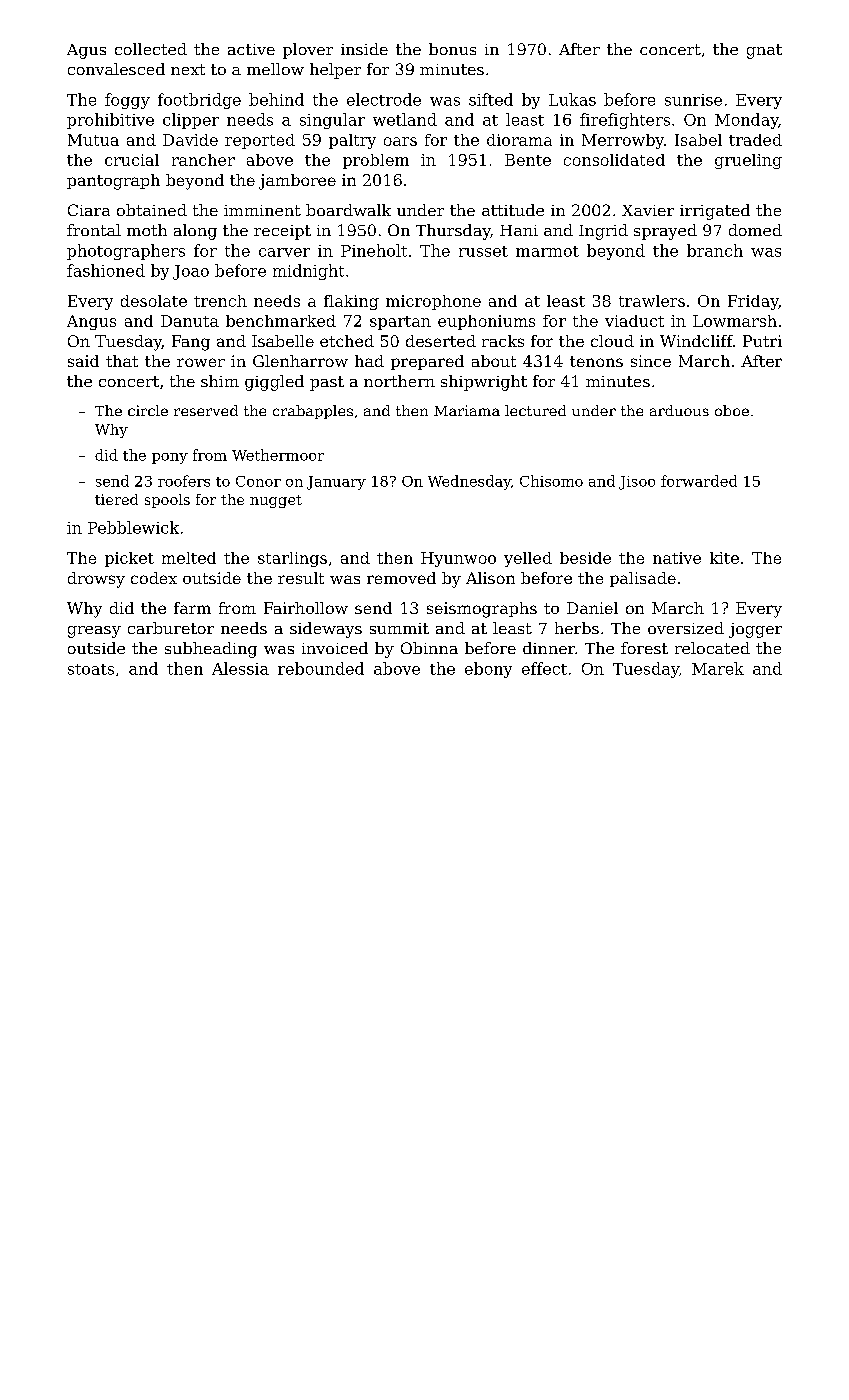  Describe the element at coordinates (458, 559) in the screenshot. I see `Hyunwoo` at that location.
